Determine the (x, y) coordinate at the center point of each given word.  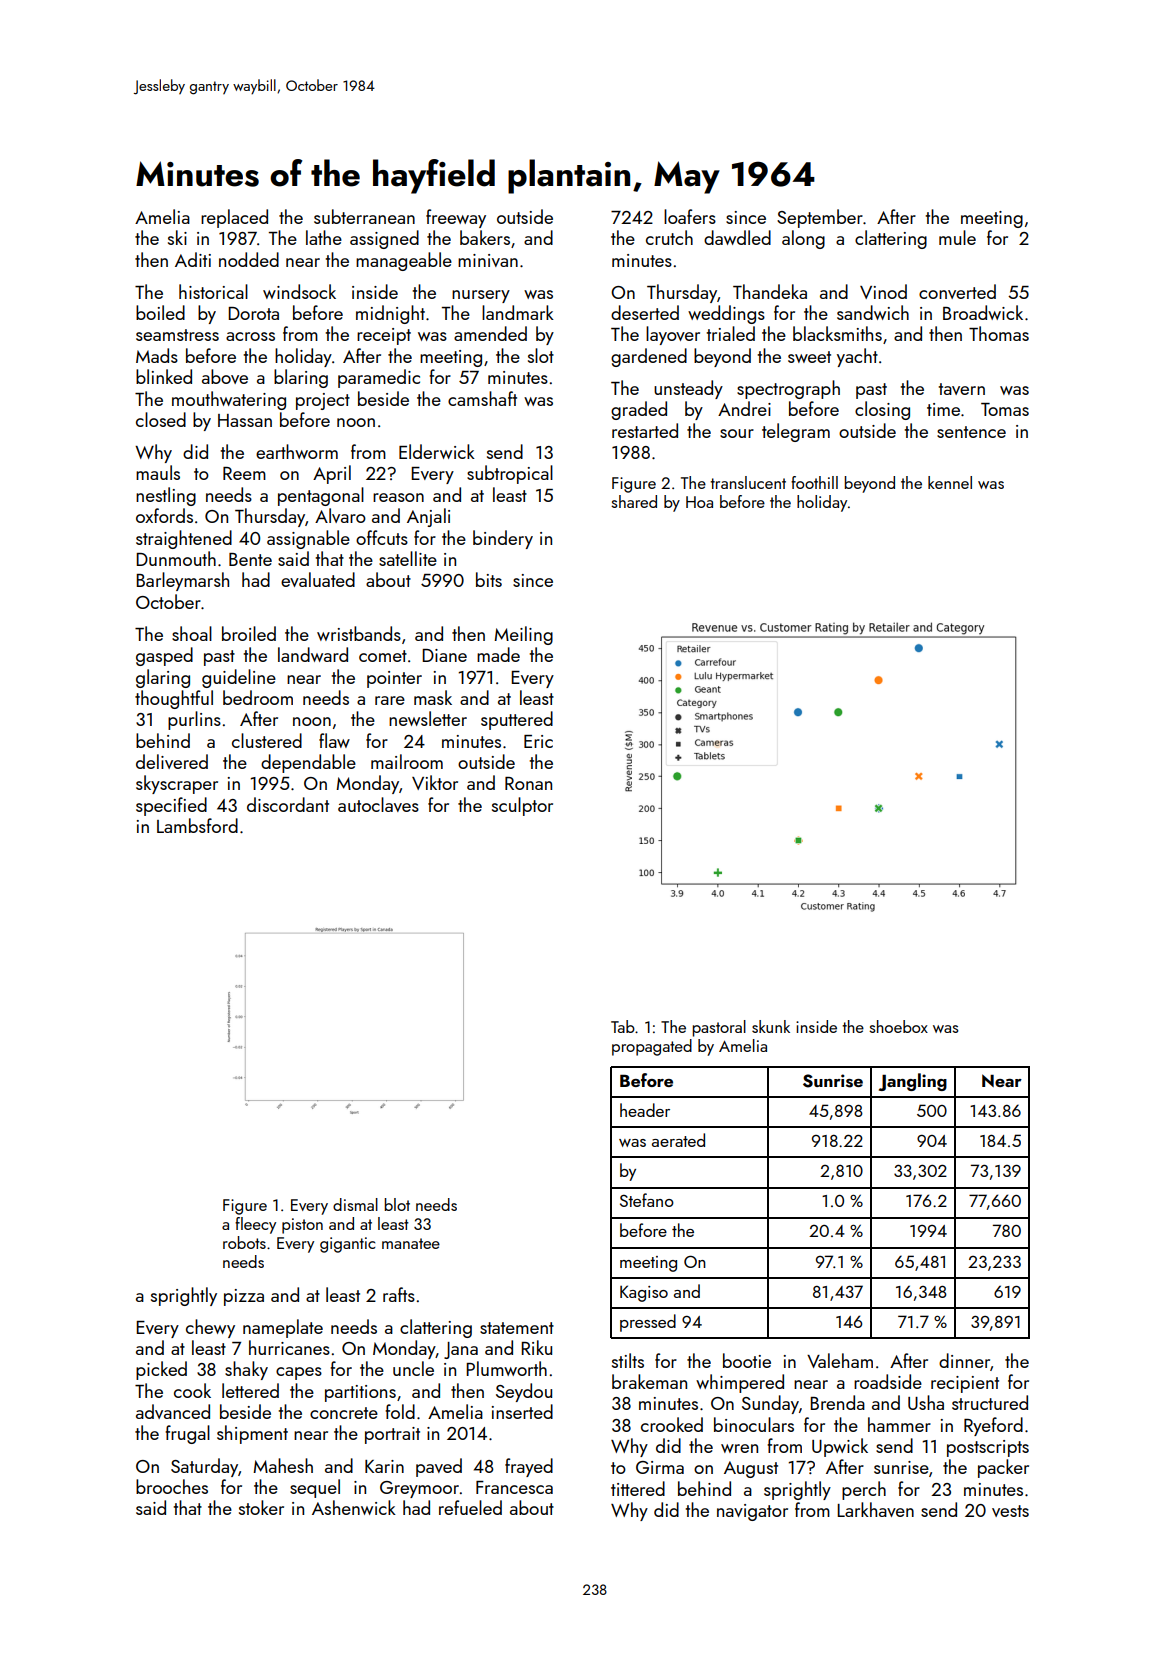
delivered (172, 761)
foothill (814, 482)
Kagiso (644, 1293)
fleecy (255, 1225)
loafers (690, 216)
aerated (678, 1140)
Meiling (523, 635)
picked (161, 1370)
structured (990, 1402)
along (803, 239)
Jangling (913, 1082)
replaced (234, 218)
